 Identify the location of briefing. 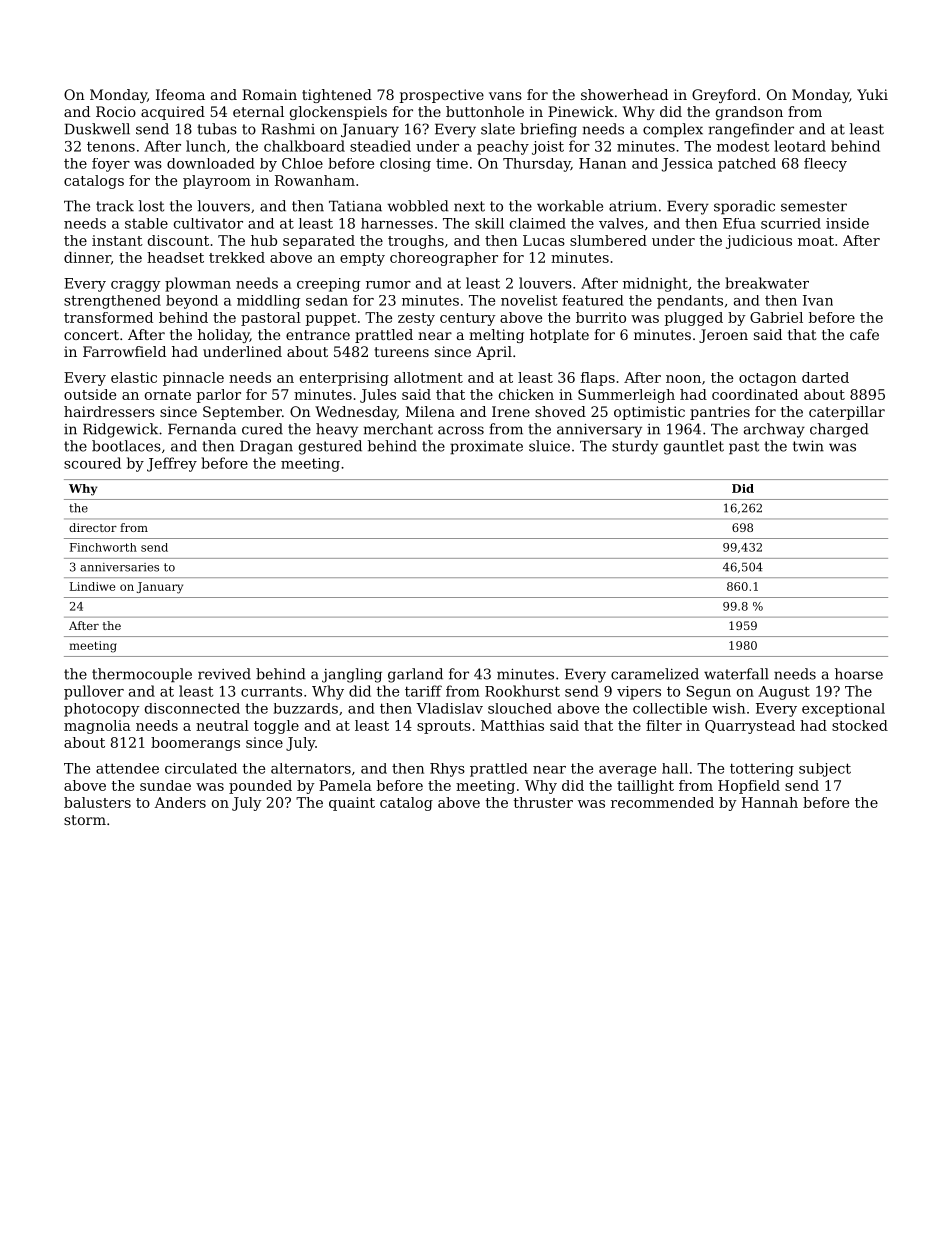
(548, 130).
